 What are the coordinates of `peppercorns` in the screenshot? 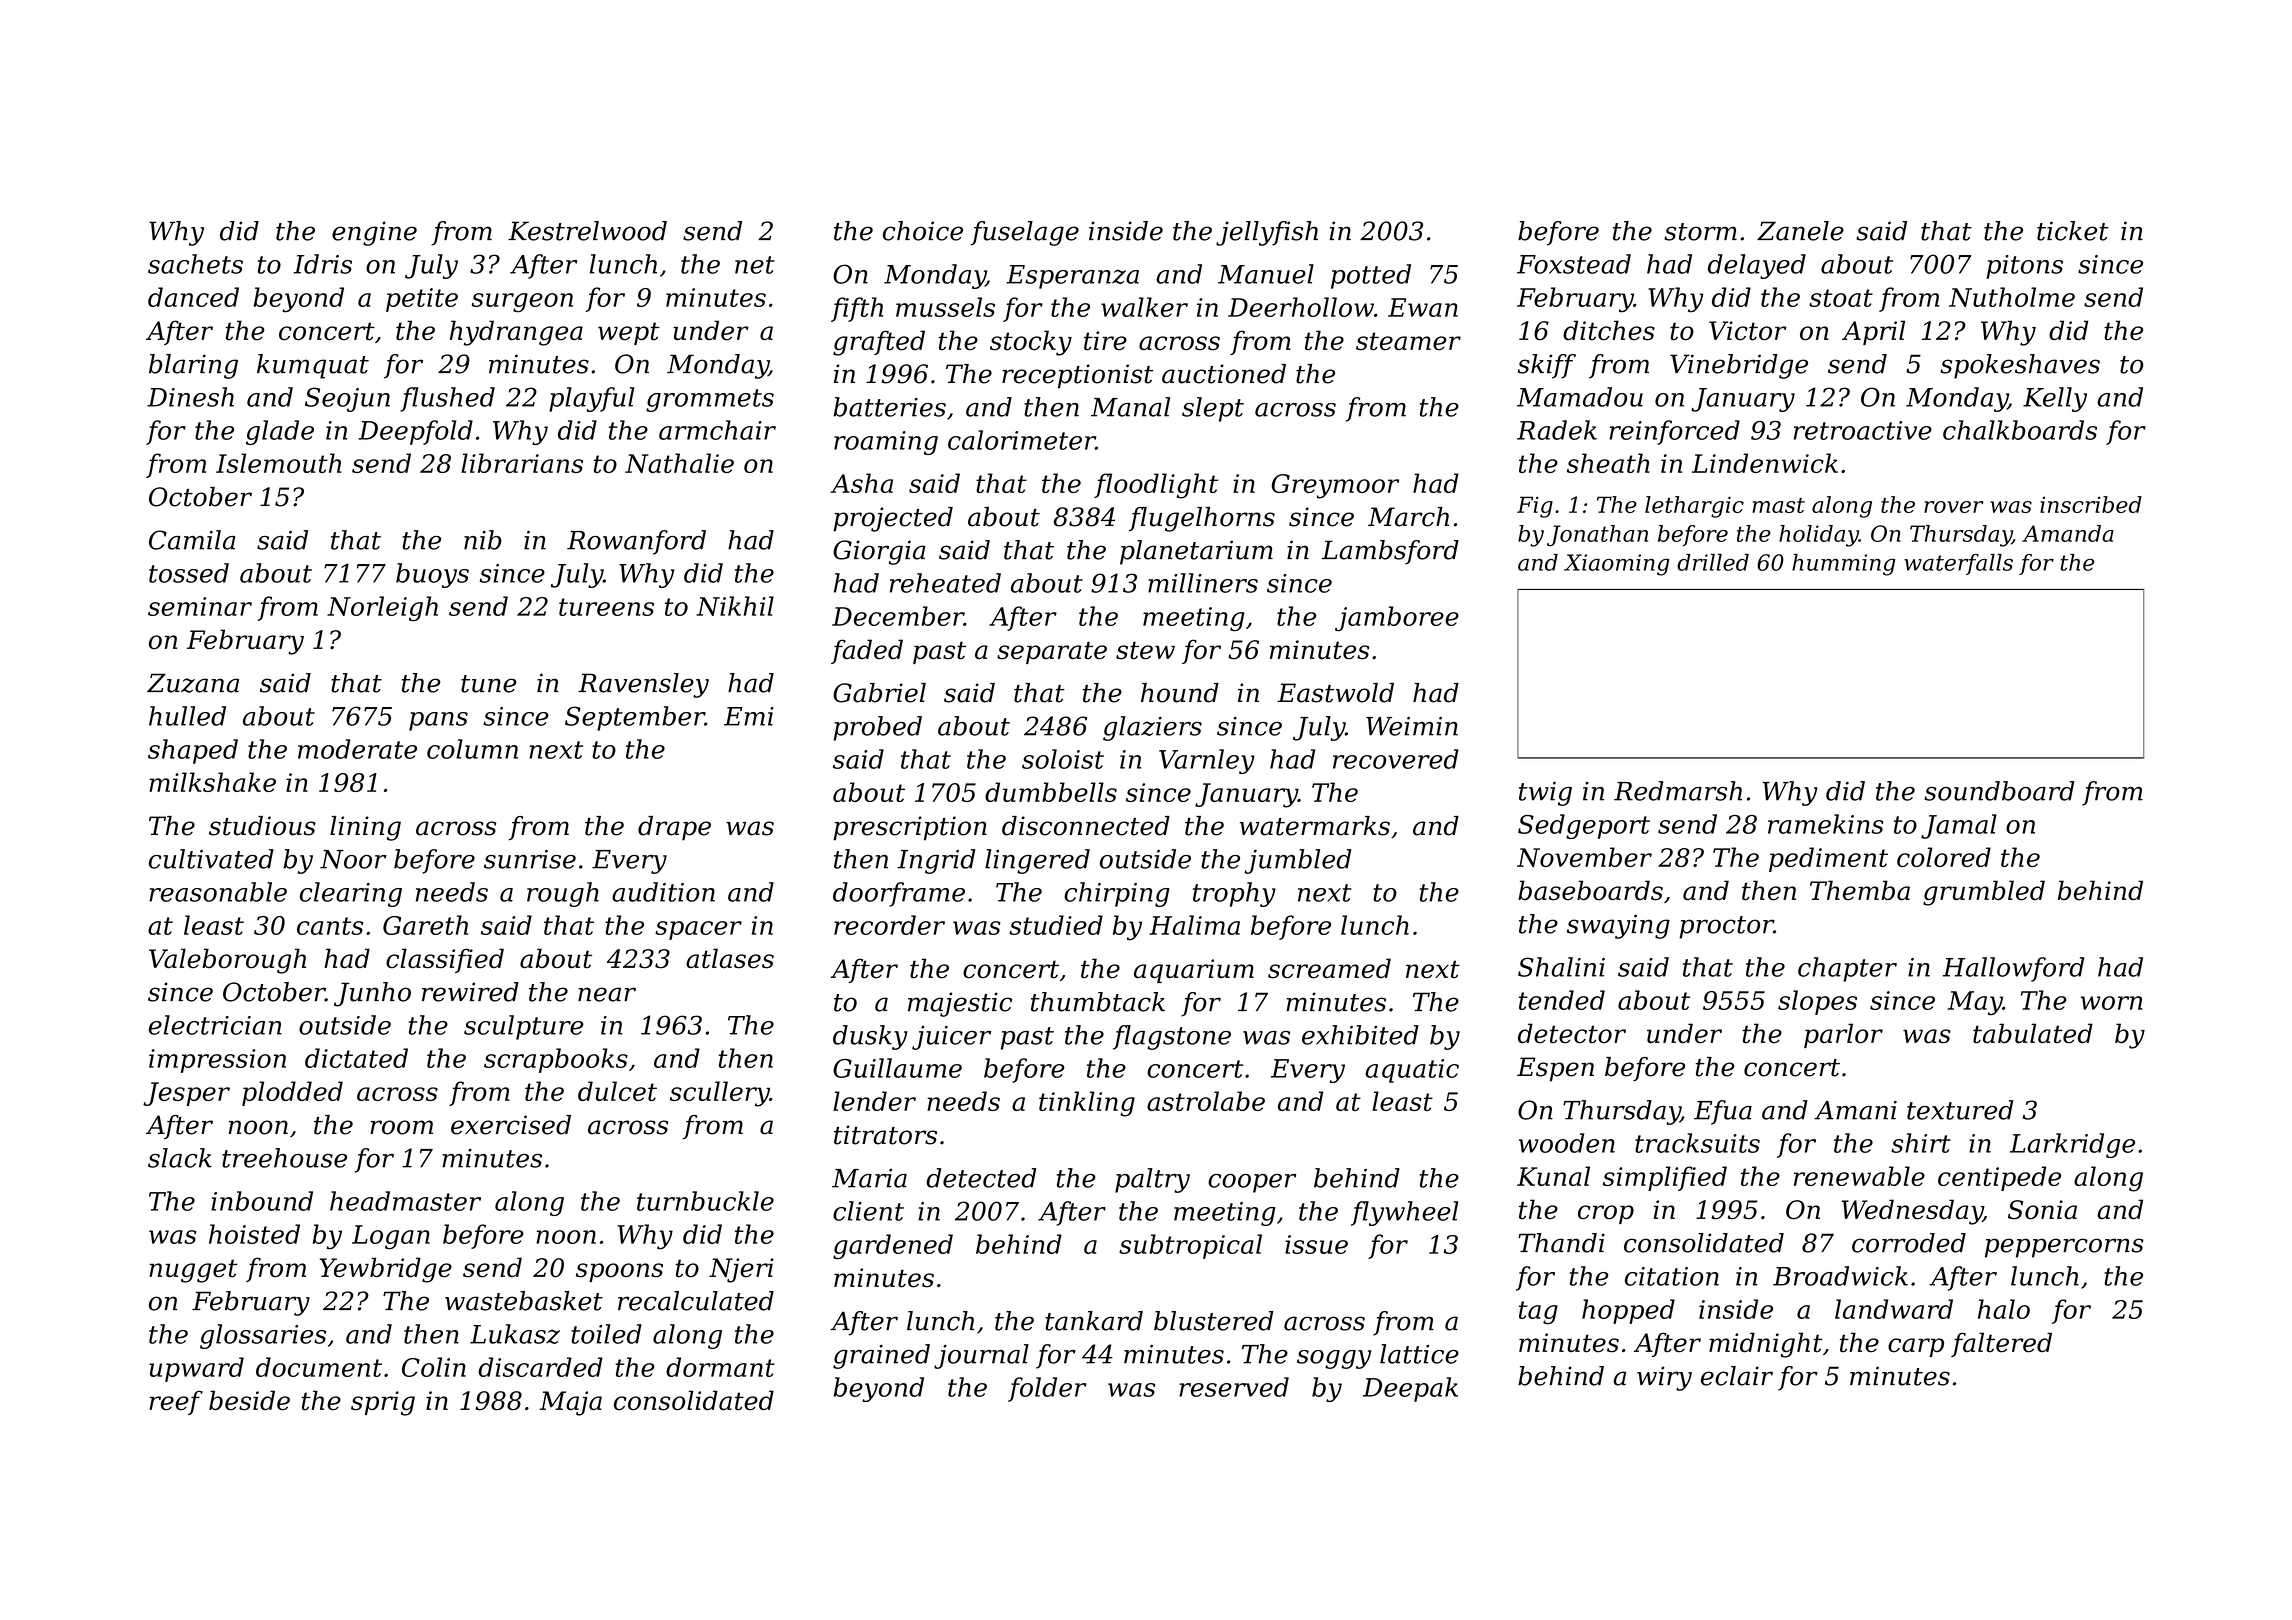 It's located at (2064, 1248).
